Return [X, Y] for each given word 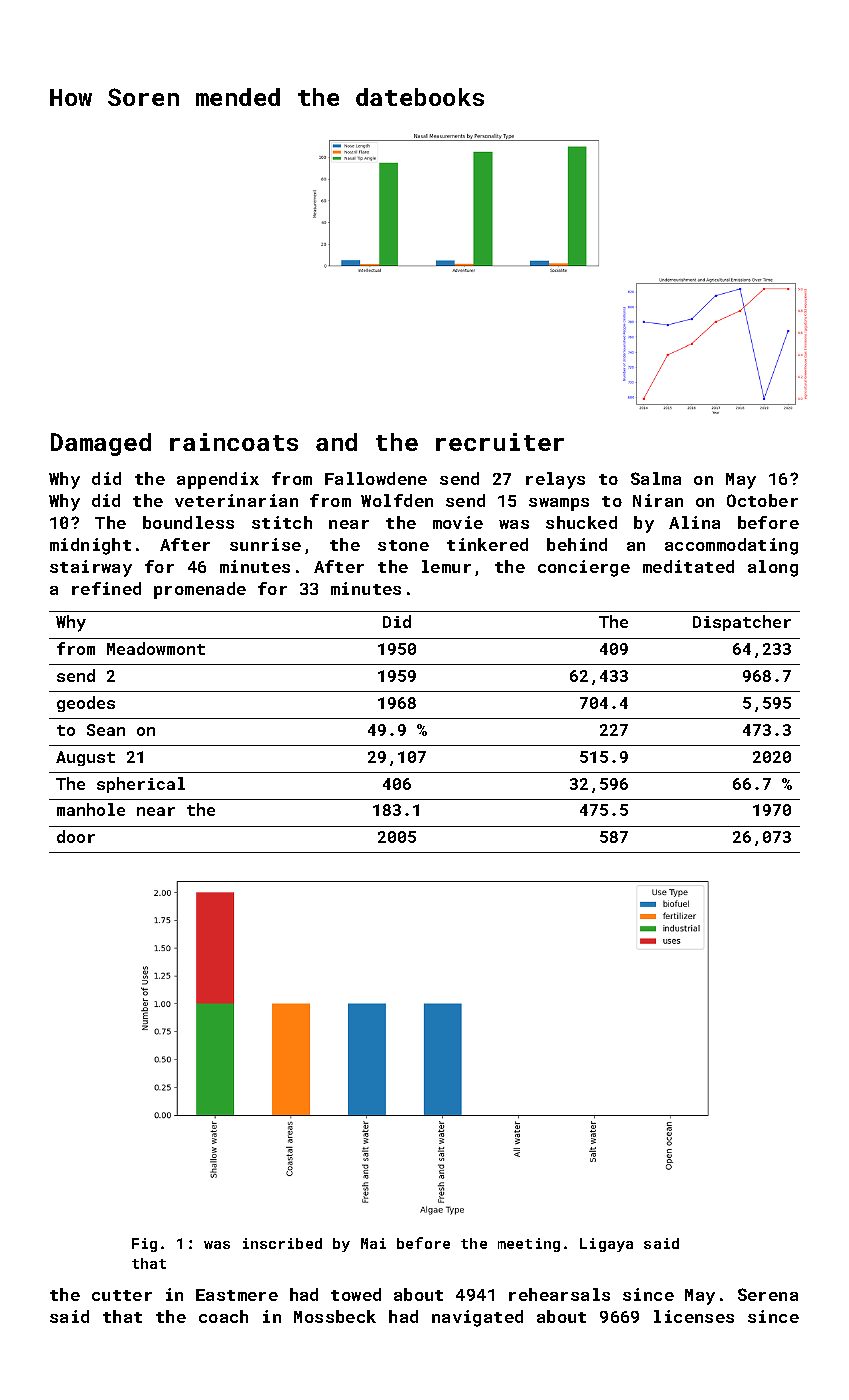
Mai [373, 1243]
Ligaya [606, 1245]
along [773, 568]
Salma [656, 478]
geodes [86, 704]
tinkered [487, 544]
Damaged [101, 444]
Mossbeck [335, 1316]
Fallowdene [376, 478]
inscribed [282, 1243]
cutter [122, 1295]
